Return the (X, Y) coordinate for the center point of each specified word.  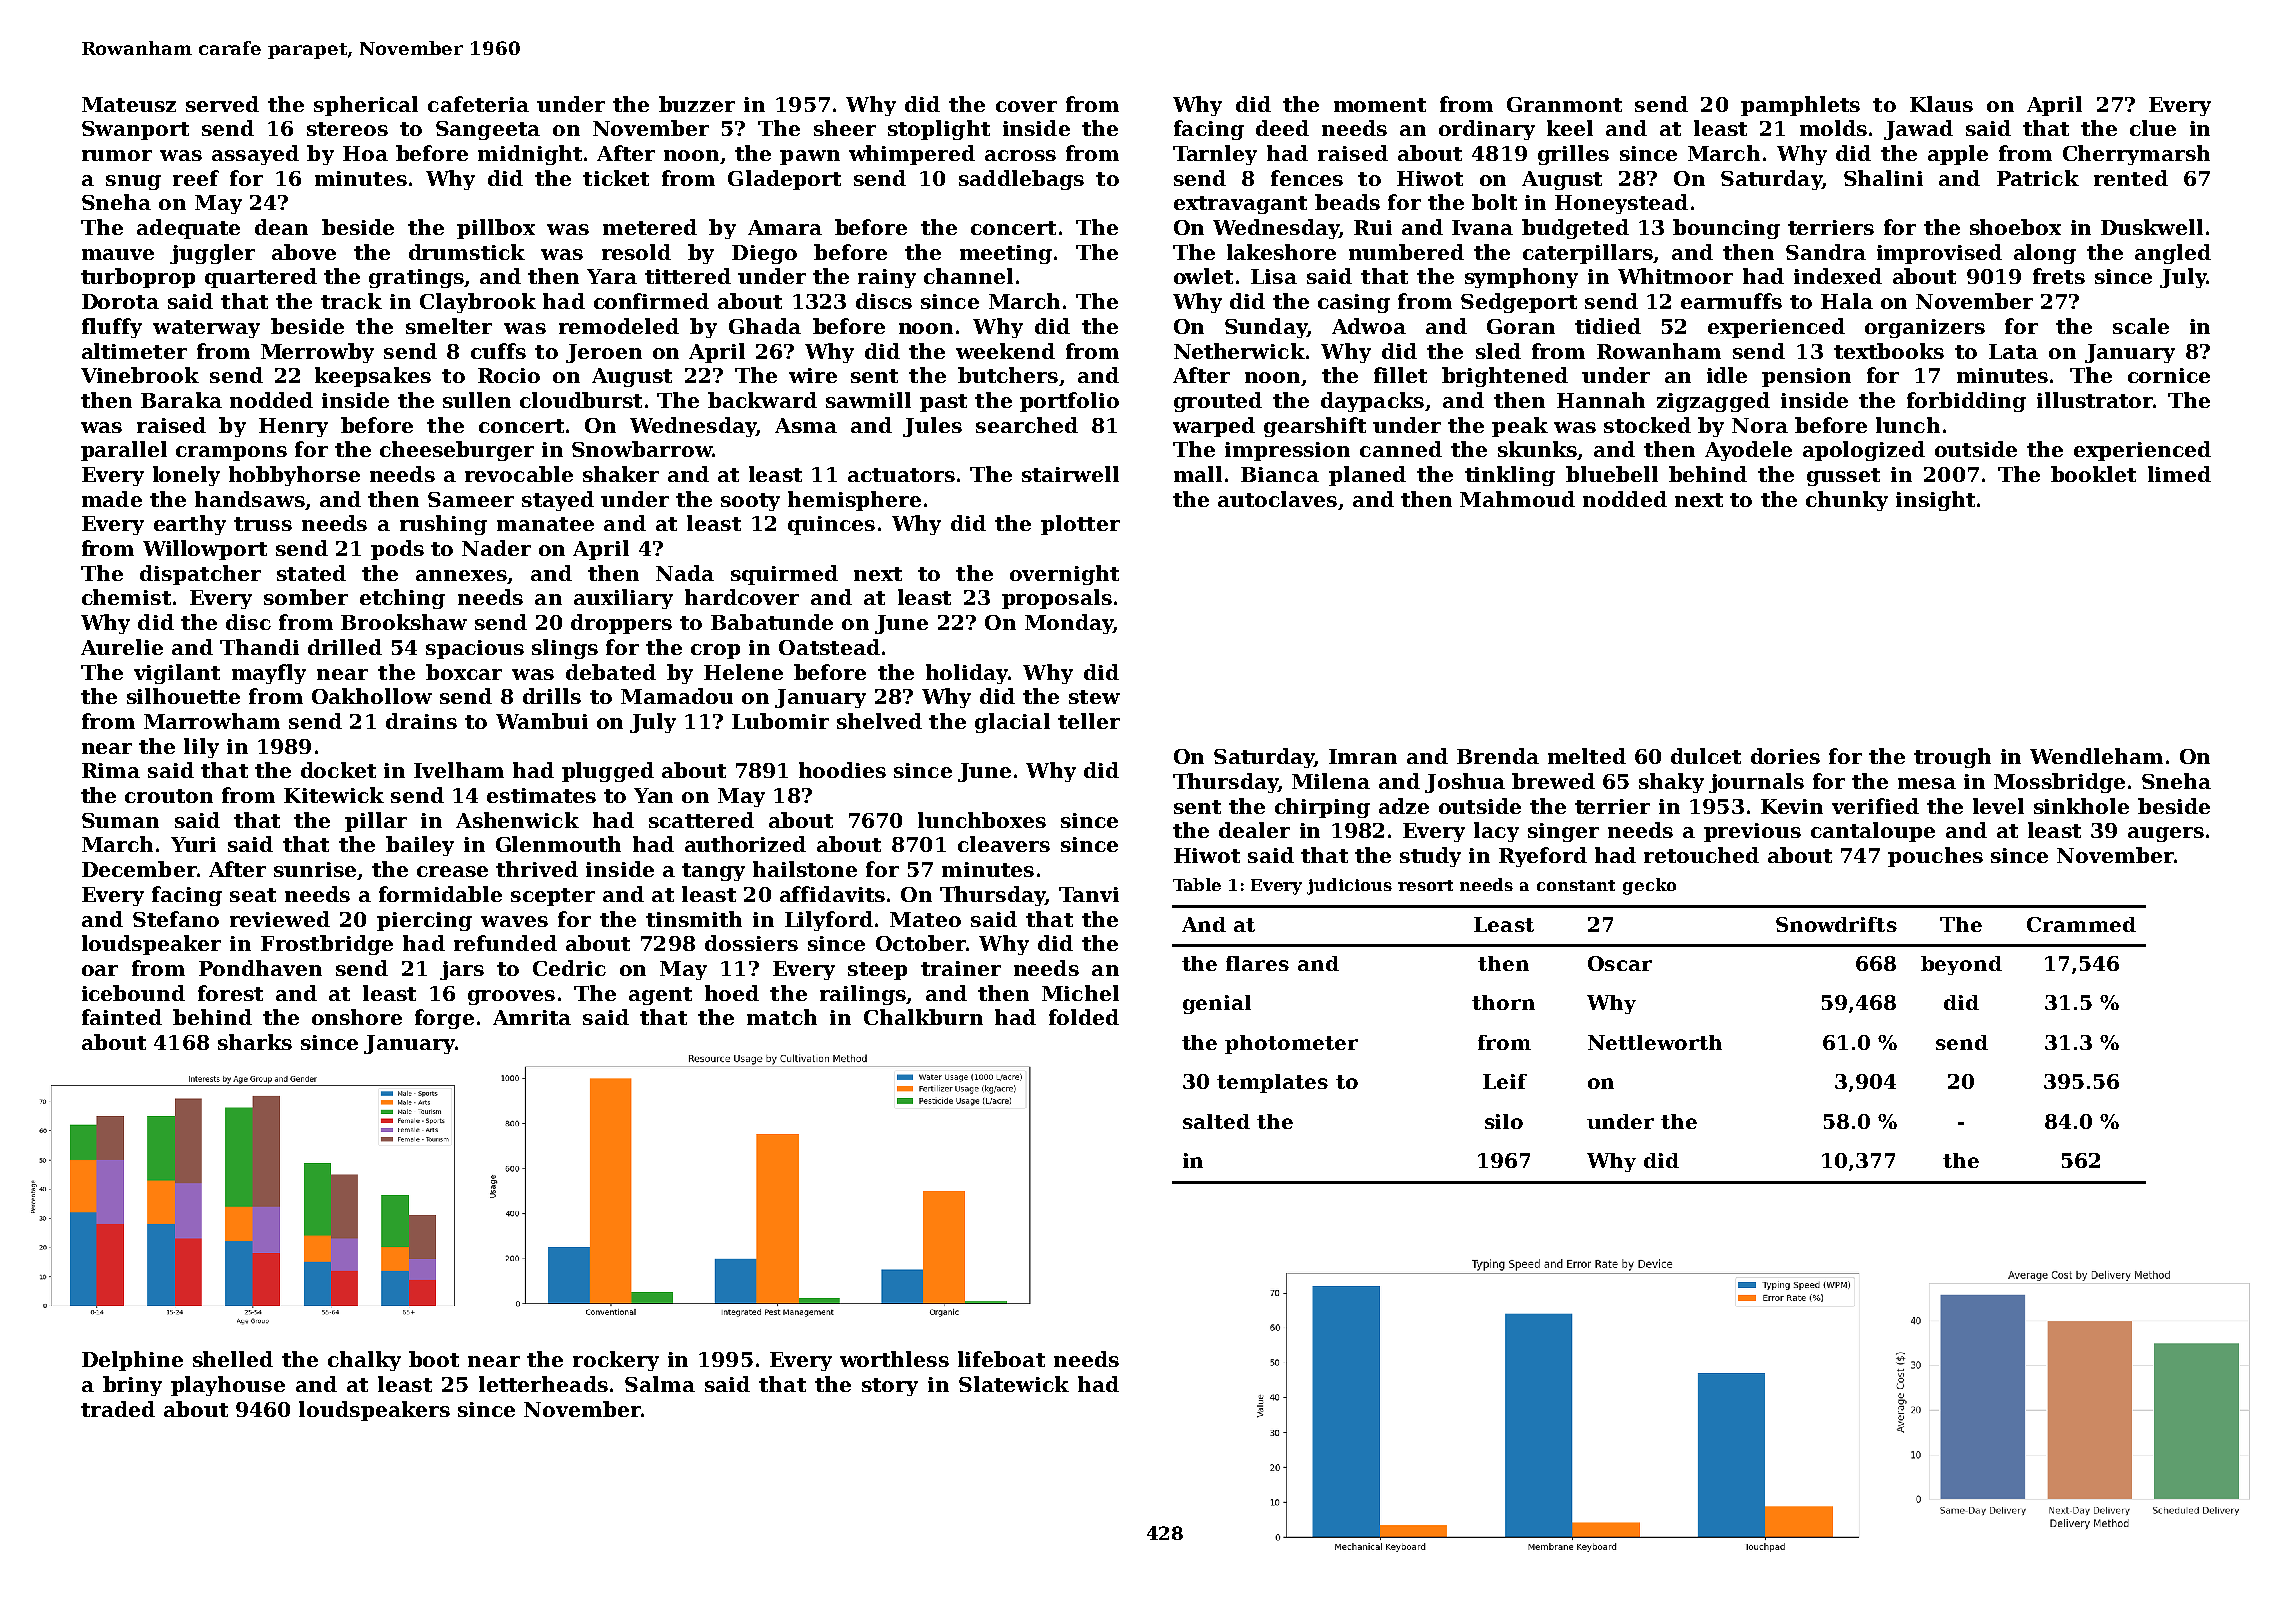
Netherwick (1239, 351)
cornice (2169, 375)
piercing (424, 921)
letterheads (543, 1384)
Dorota (120, 301)
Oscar (1620, 963)
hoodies (842, 770)
